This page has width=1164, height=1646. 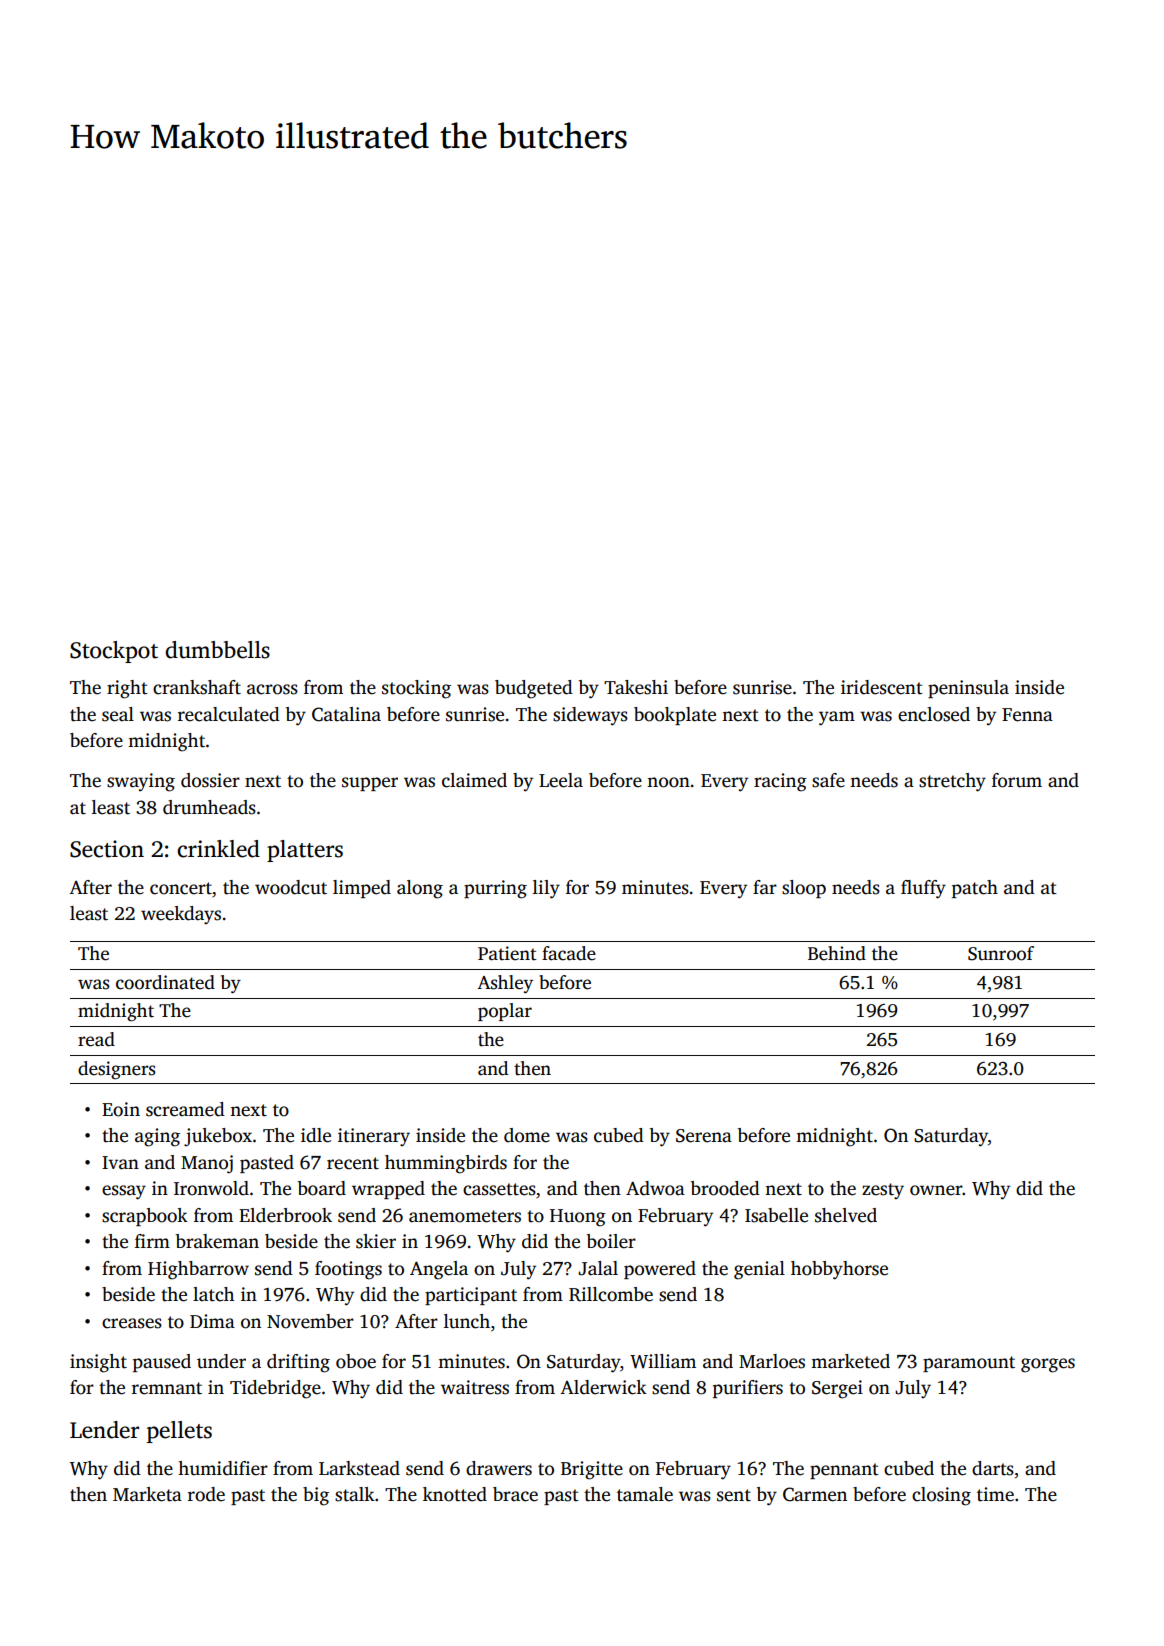 I want to click on dumbbells, so click(x=217, y=650).
